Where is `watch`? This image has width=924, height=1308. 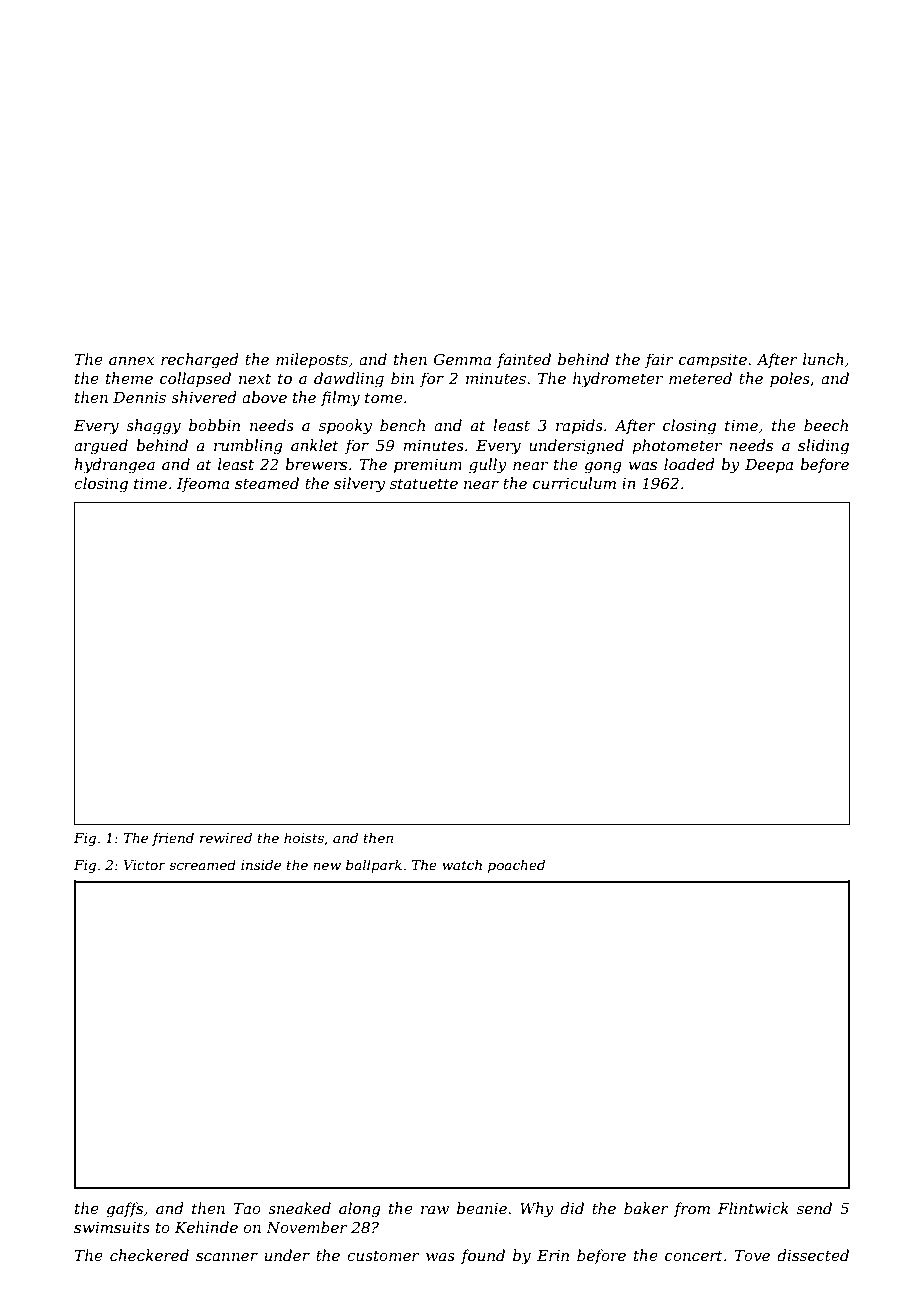 watch is located at coordinates (462, 864).
